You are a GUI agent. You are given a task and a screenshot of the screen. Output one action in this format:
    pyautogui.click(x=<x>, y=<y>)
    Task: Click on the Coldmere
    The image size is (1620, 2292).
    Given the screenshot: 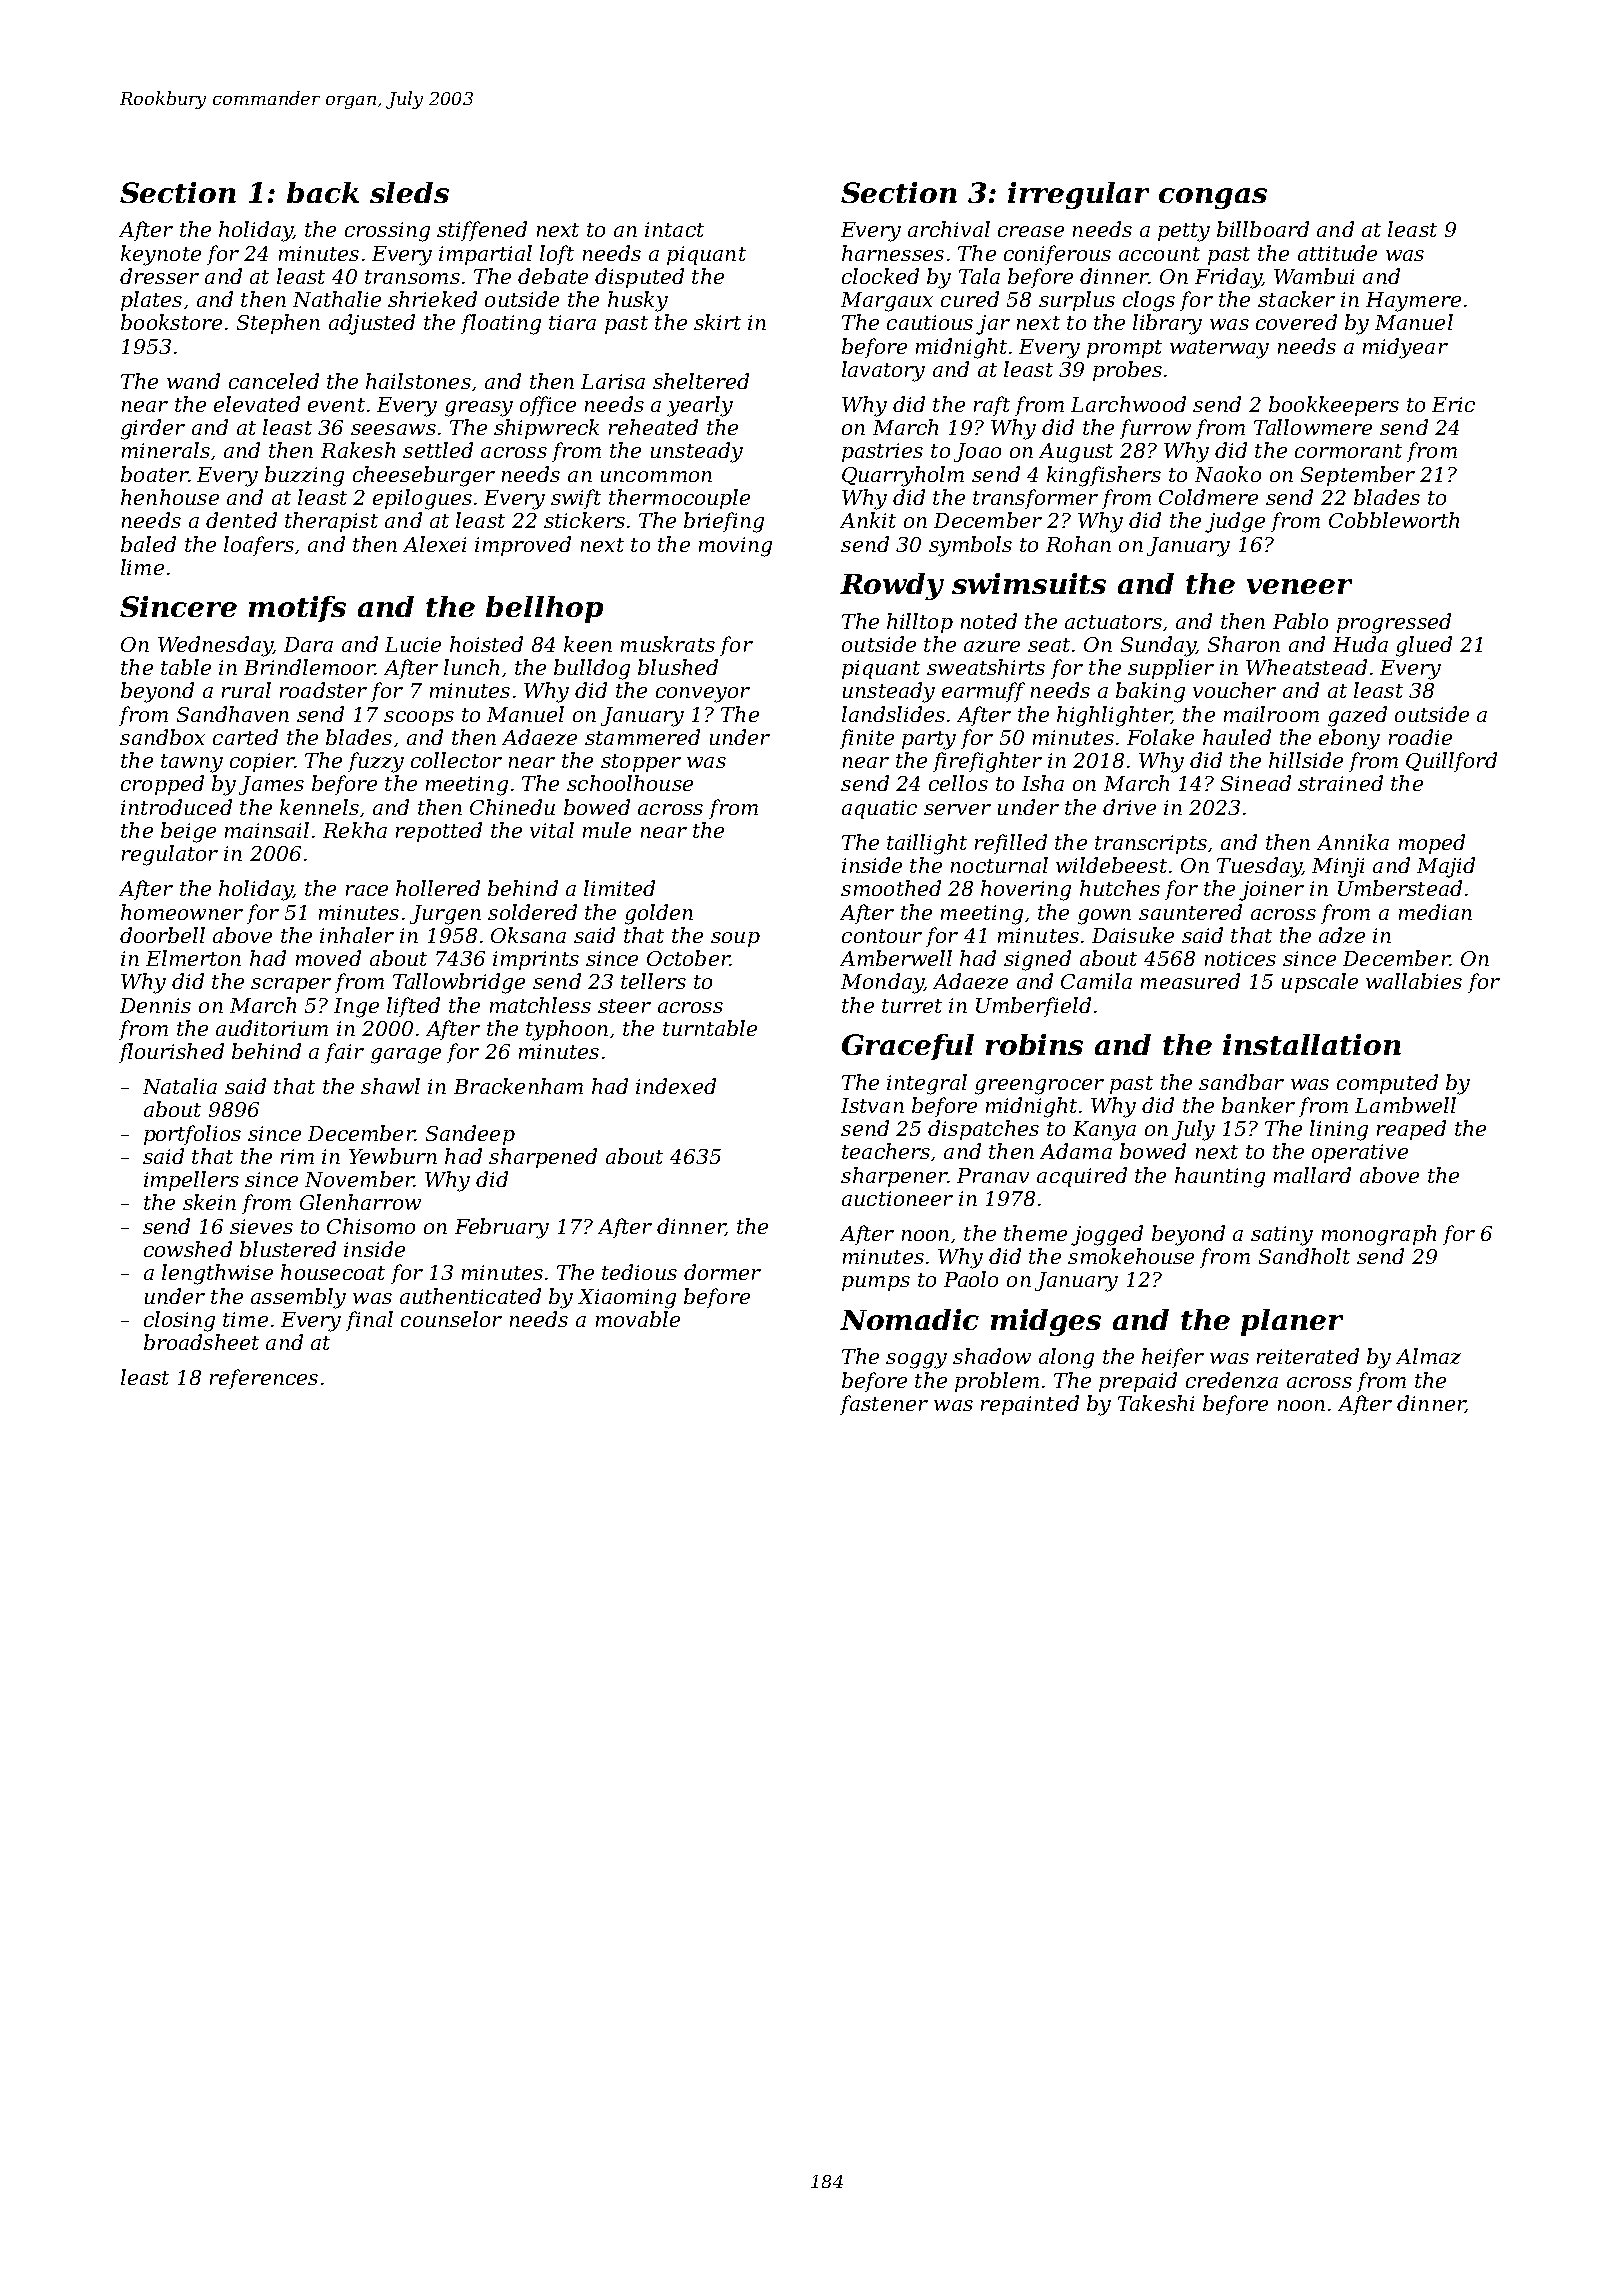 What is the action you would take?
    pyautogui.click(x=1208, y=497)
